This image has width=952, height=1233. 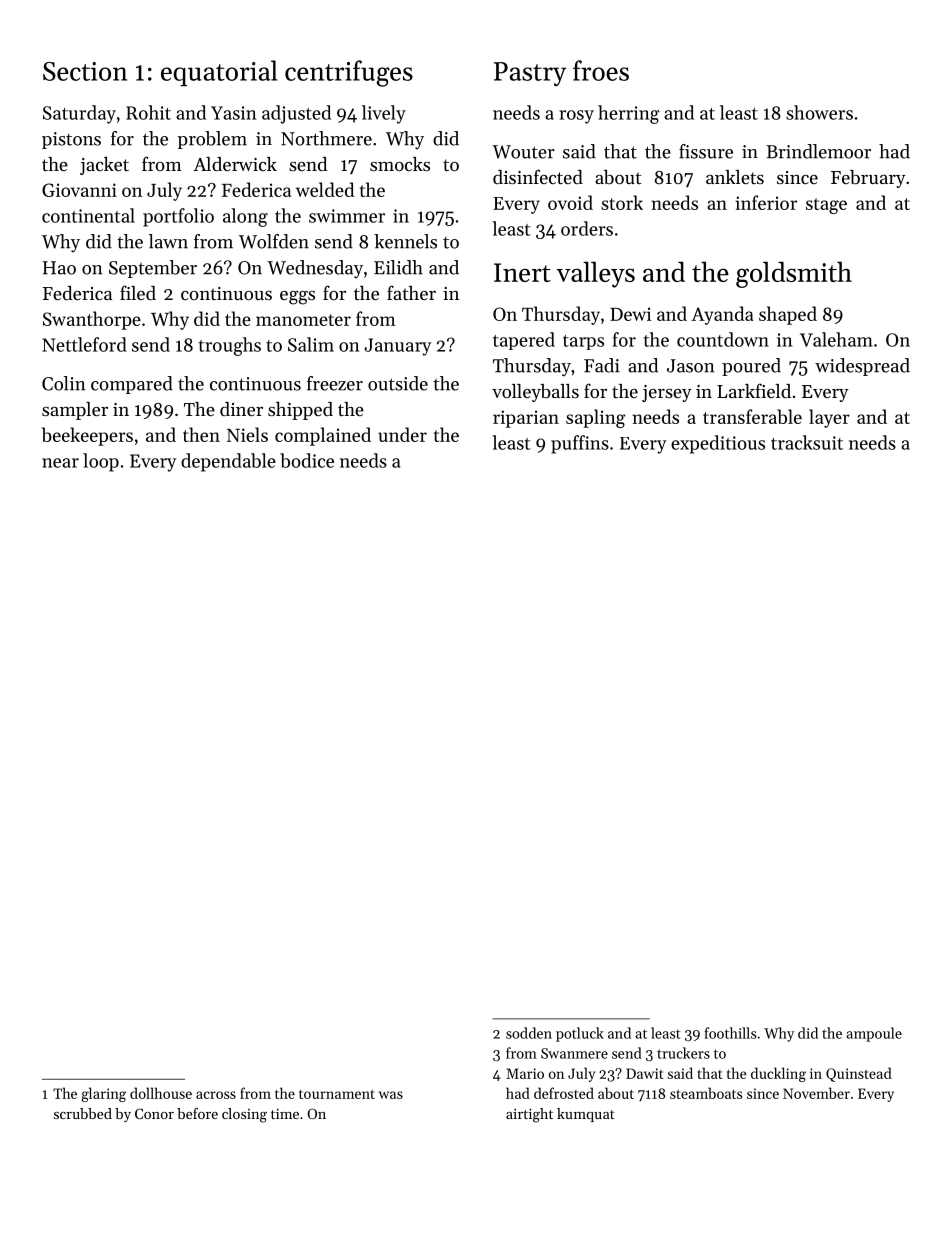 I want to click on swimmer, so click(x=347, y=216).
